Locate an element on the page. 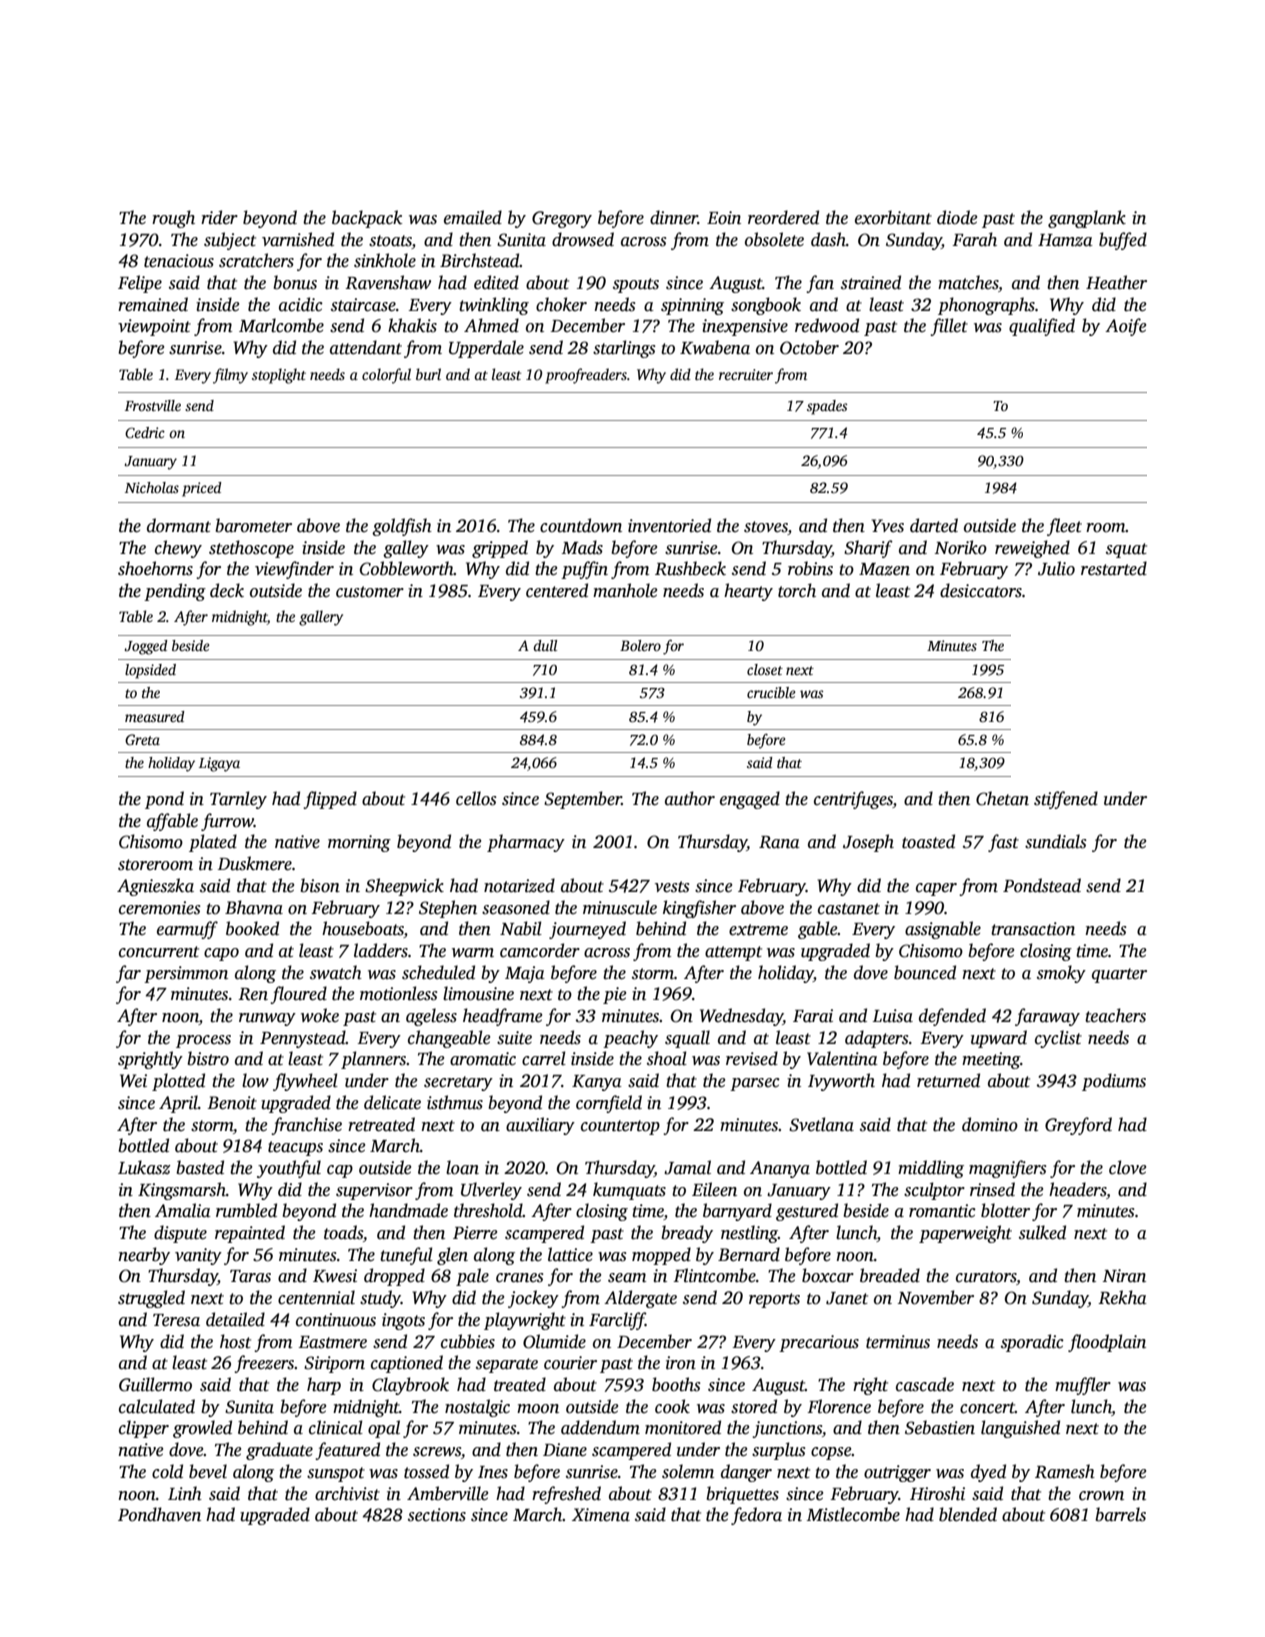  reordered is located at coordinates (783, 217).
